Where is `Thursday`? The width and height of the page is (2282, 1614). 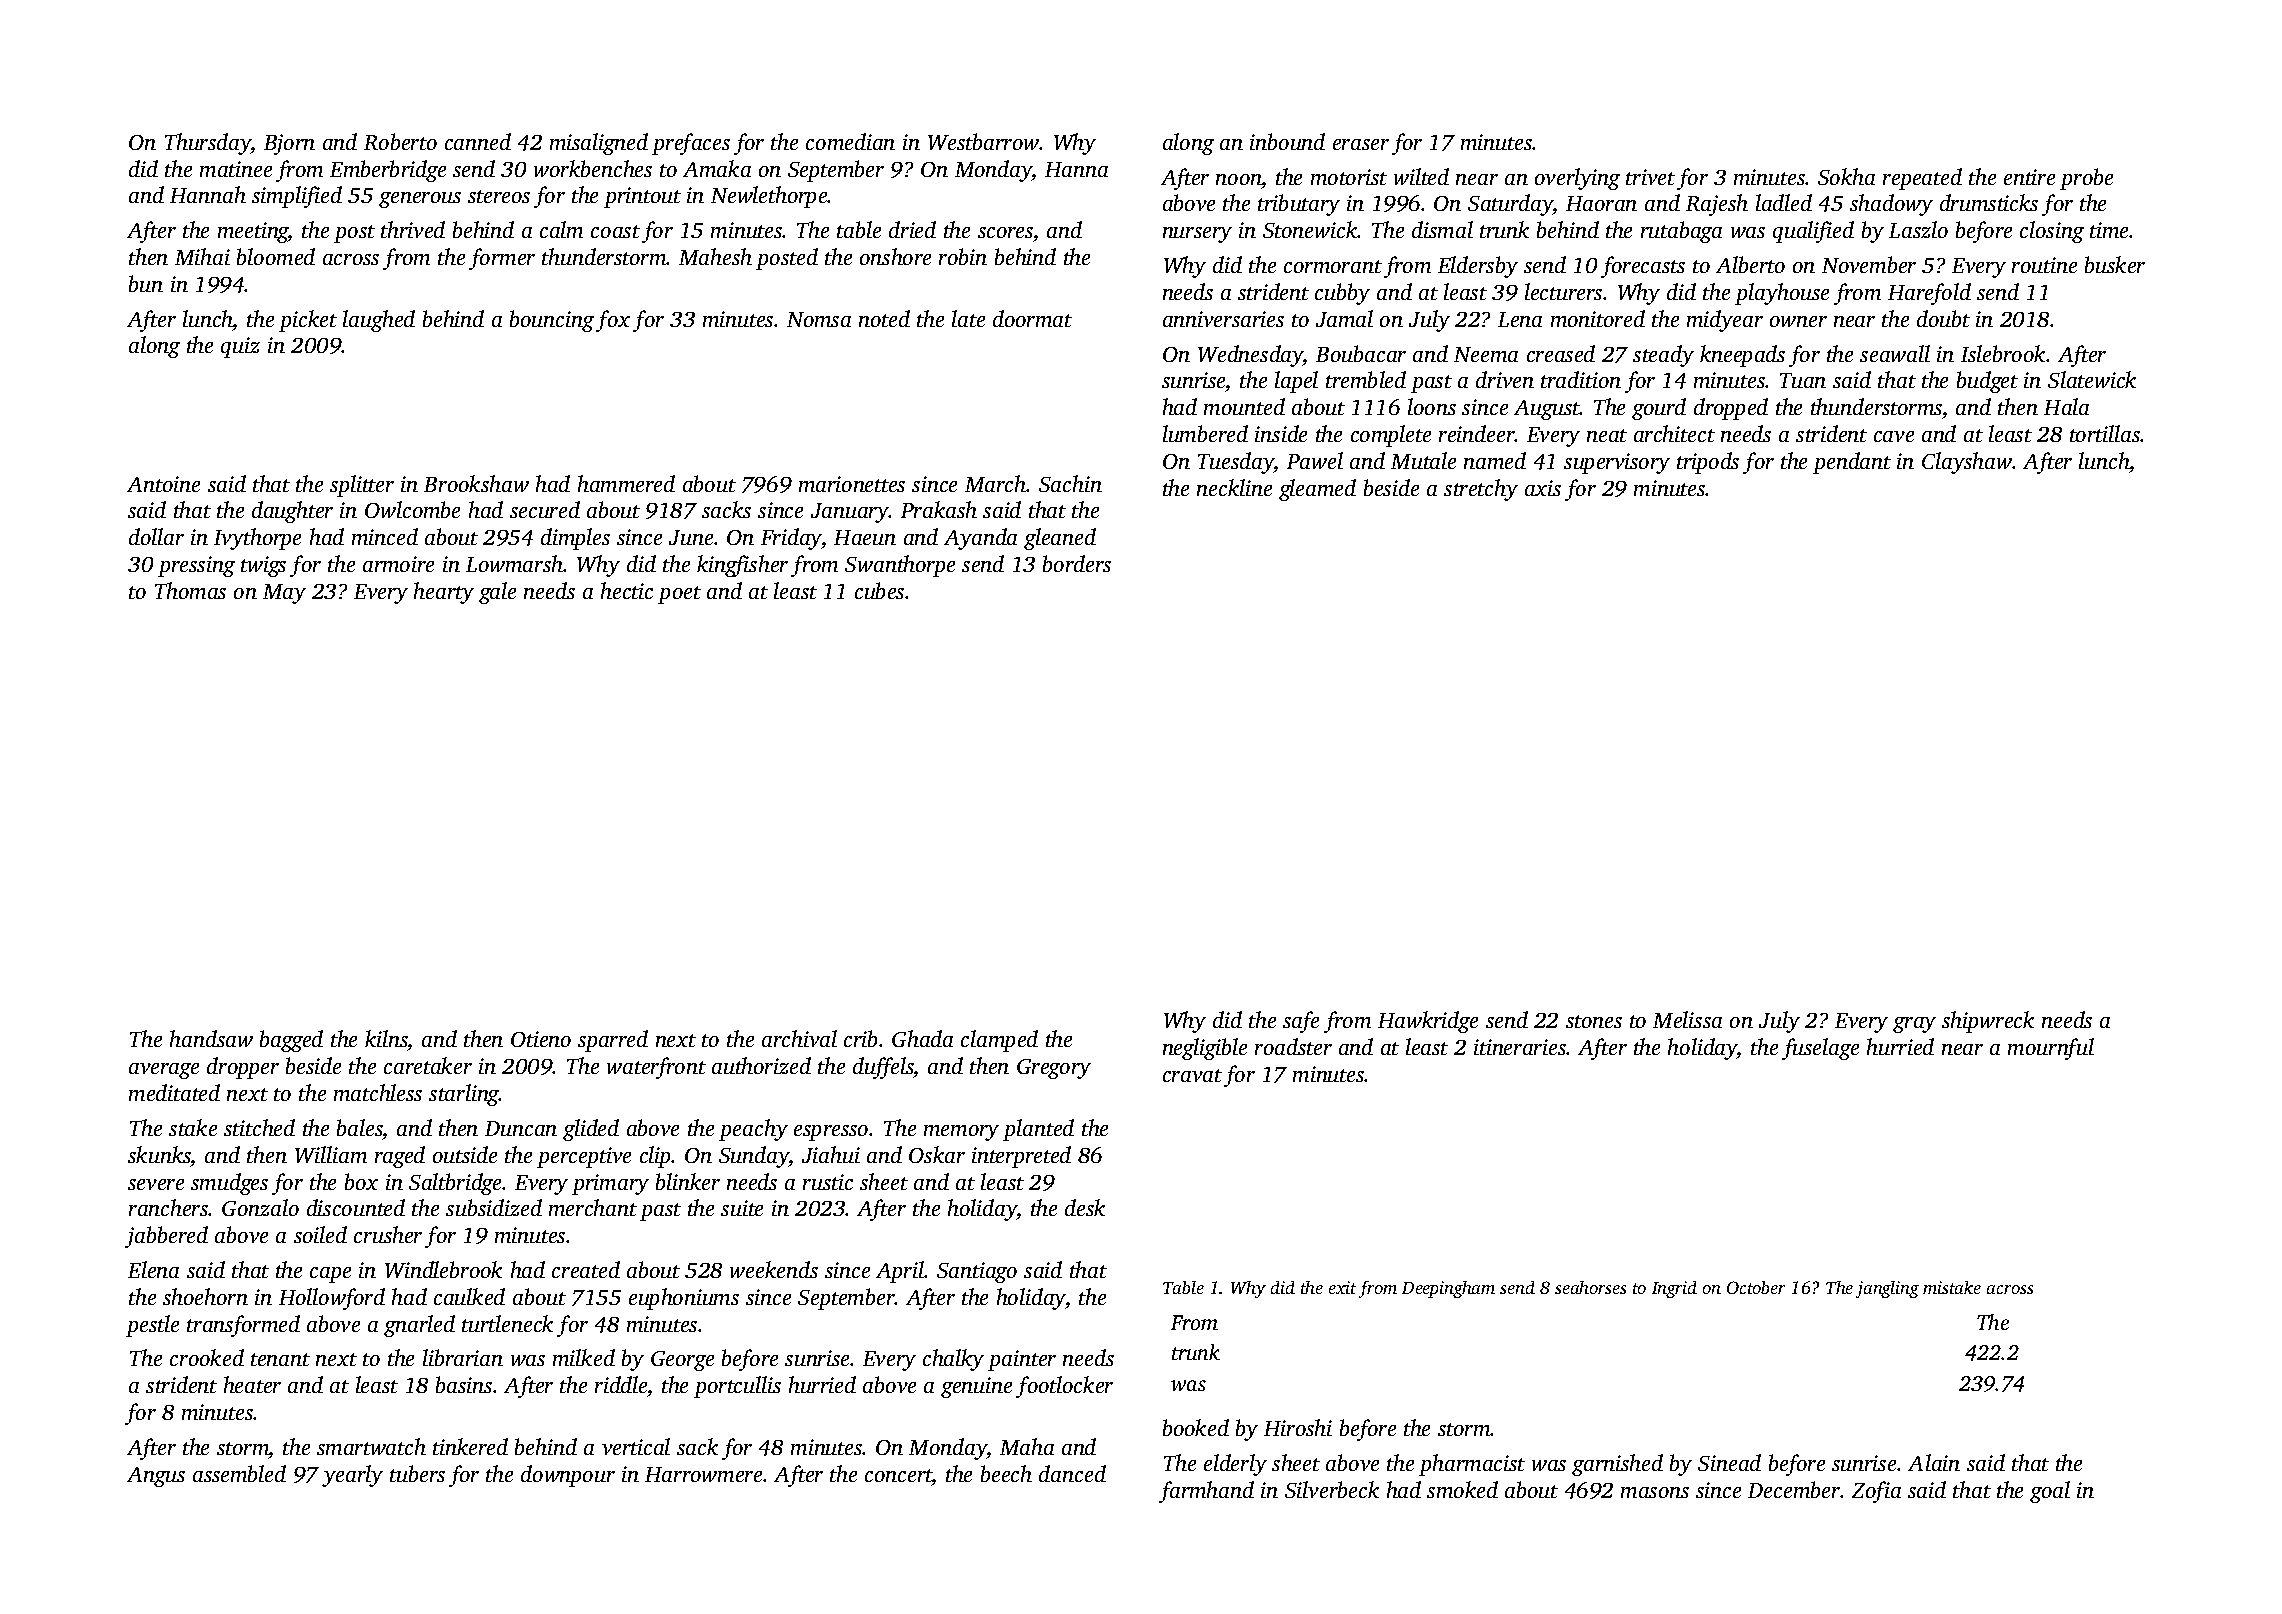
Thursday is located at coordinates (208, 144).
